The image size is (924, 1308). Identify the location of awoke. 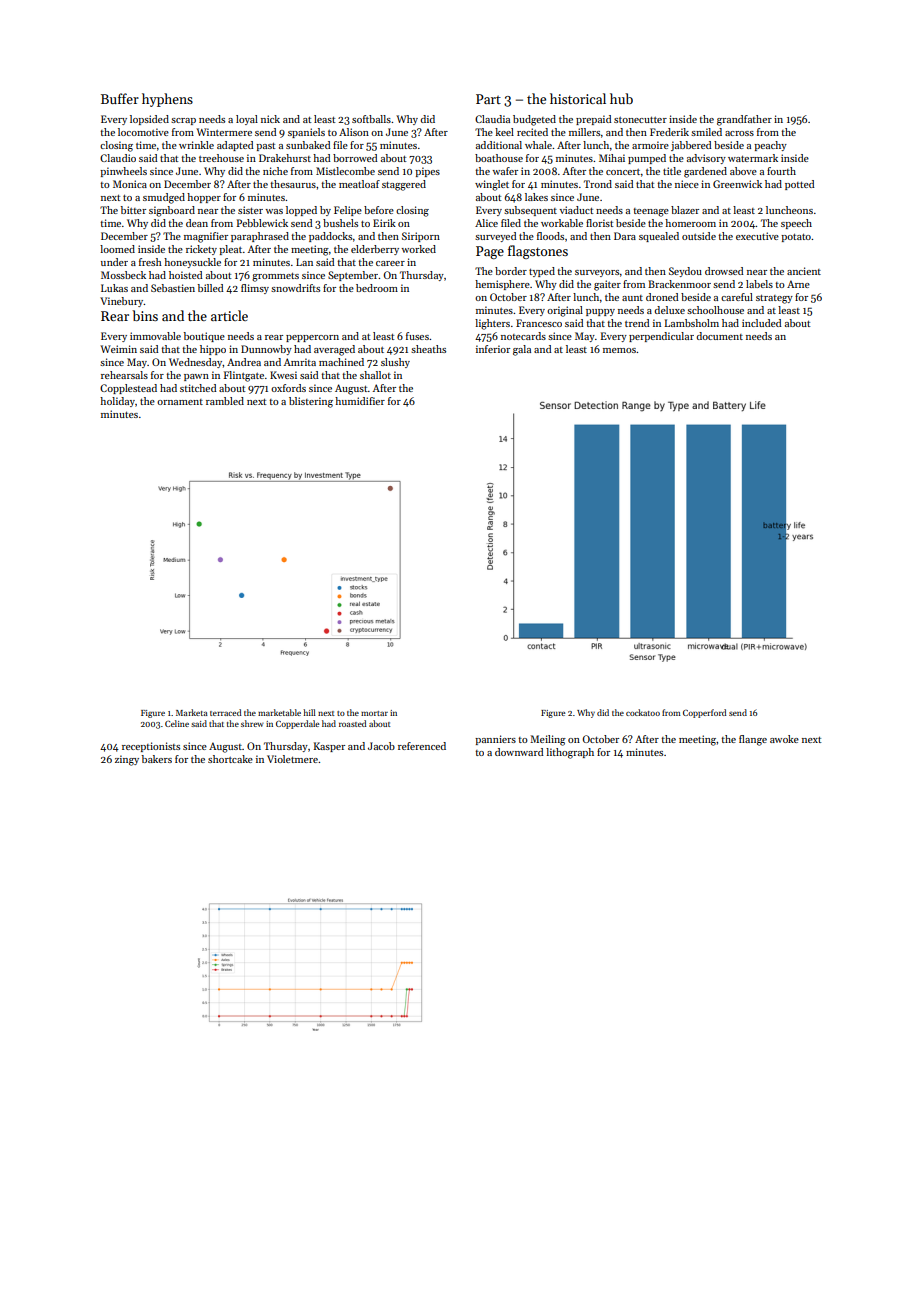
(784, 739).
